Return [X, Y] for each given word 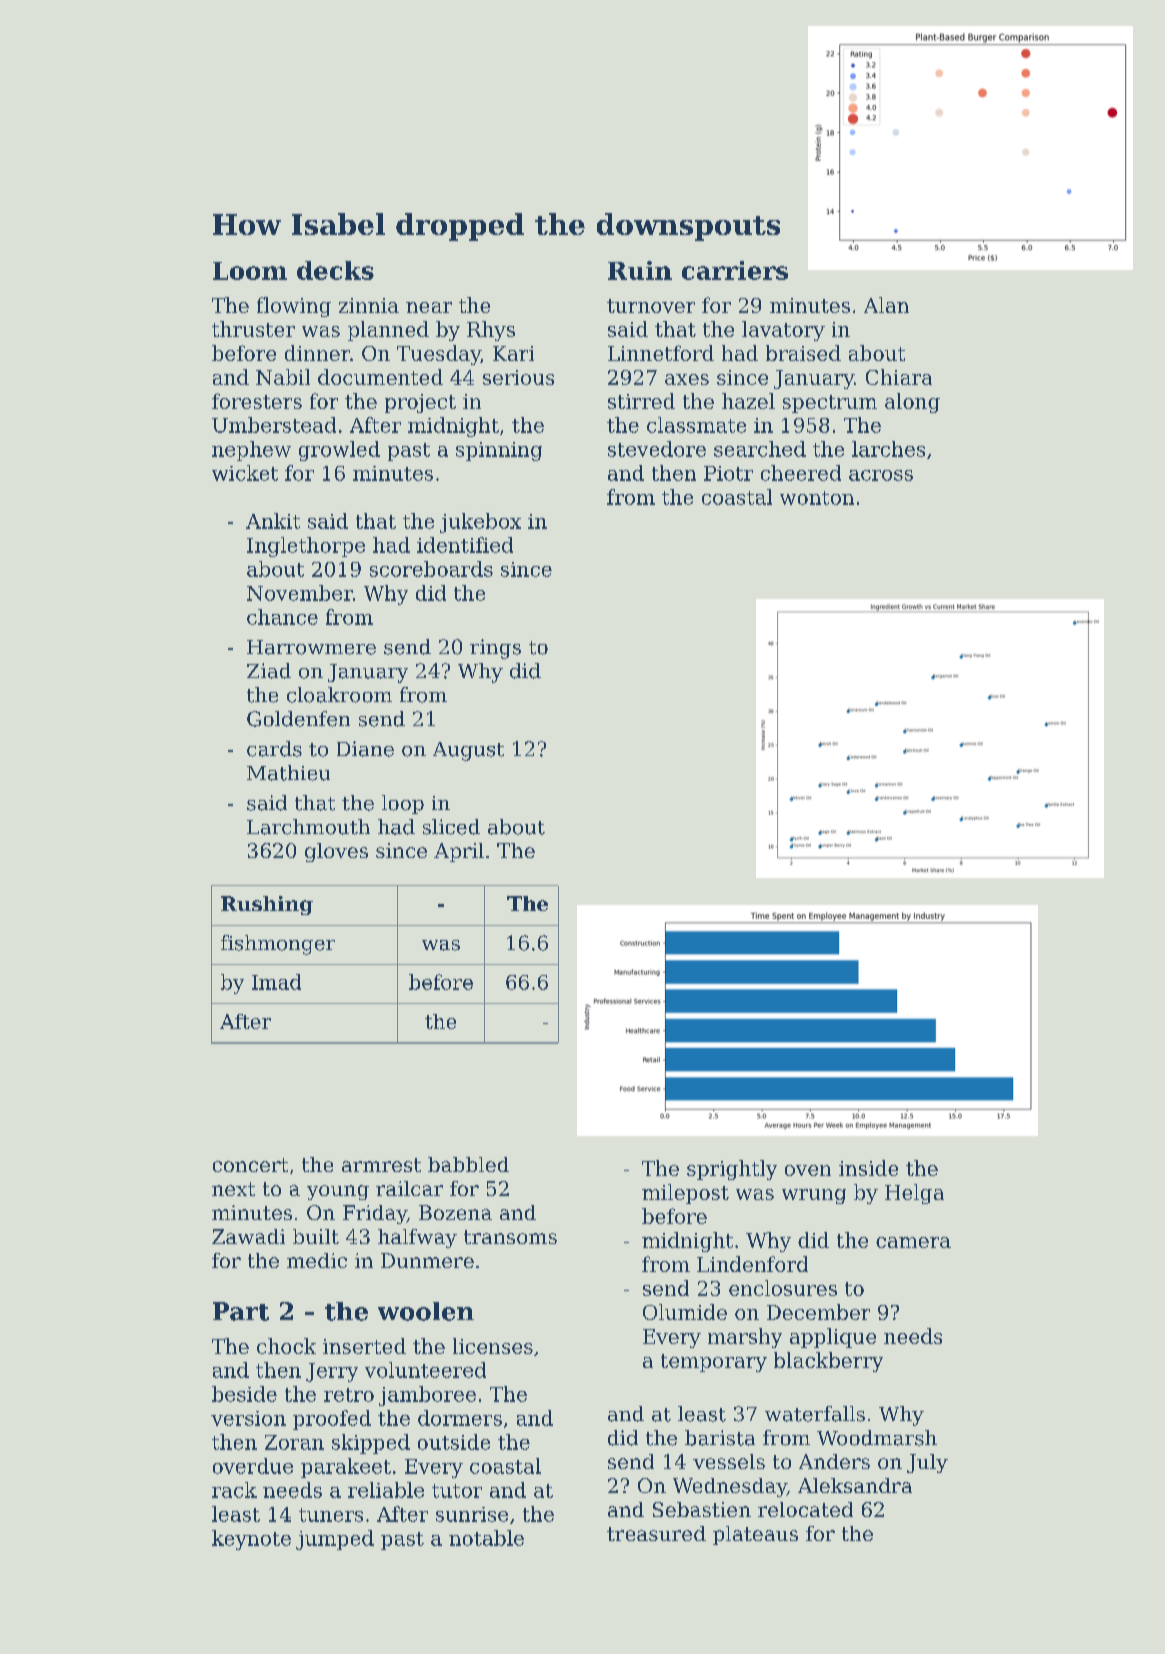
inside [868, 1168]
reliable [386, 1490]
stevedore [657, 449]
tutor [457, 1491]
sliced [451, 827]
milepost [685, 1194]
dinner [317, 353]
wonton [817, 498]
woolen [426, 1311]
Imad [276, 982]
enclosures [783, 1288]
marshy [745, 1338]
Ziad [269, 671]
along [912, 403]
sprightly [732, 1170]
